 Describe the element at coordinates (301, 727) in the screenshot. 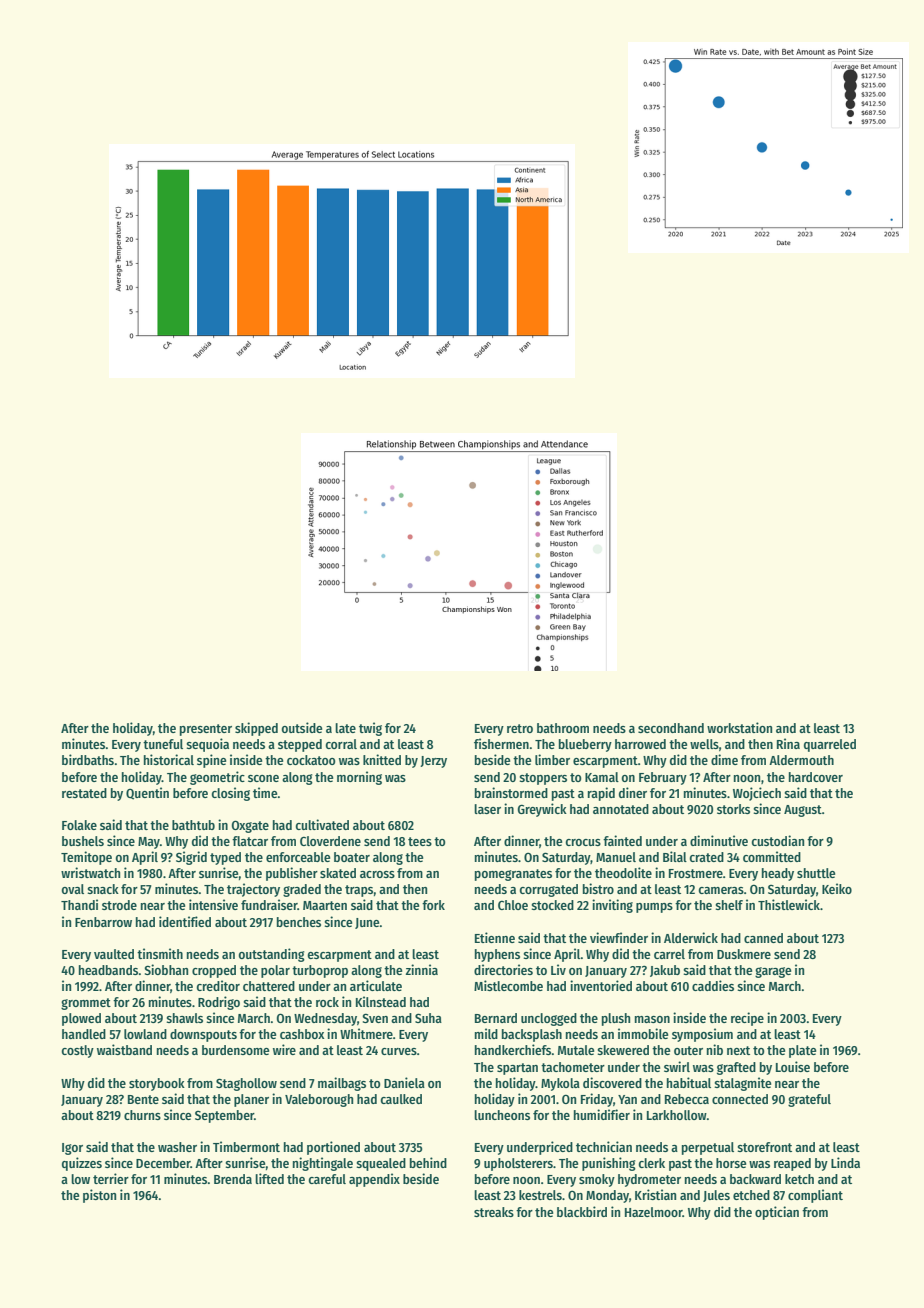

I see `outside` at that location.
